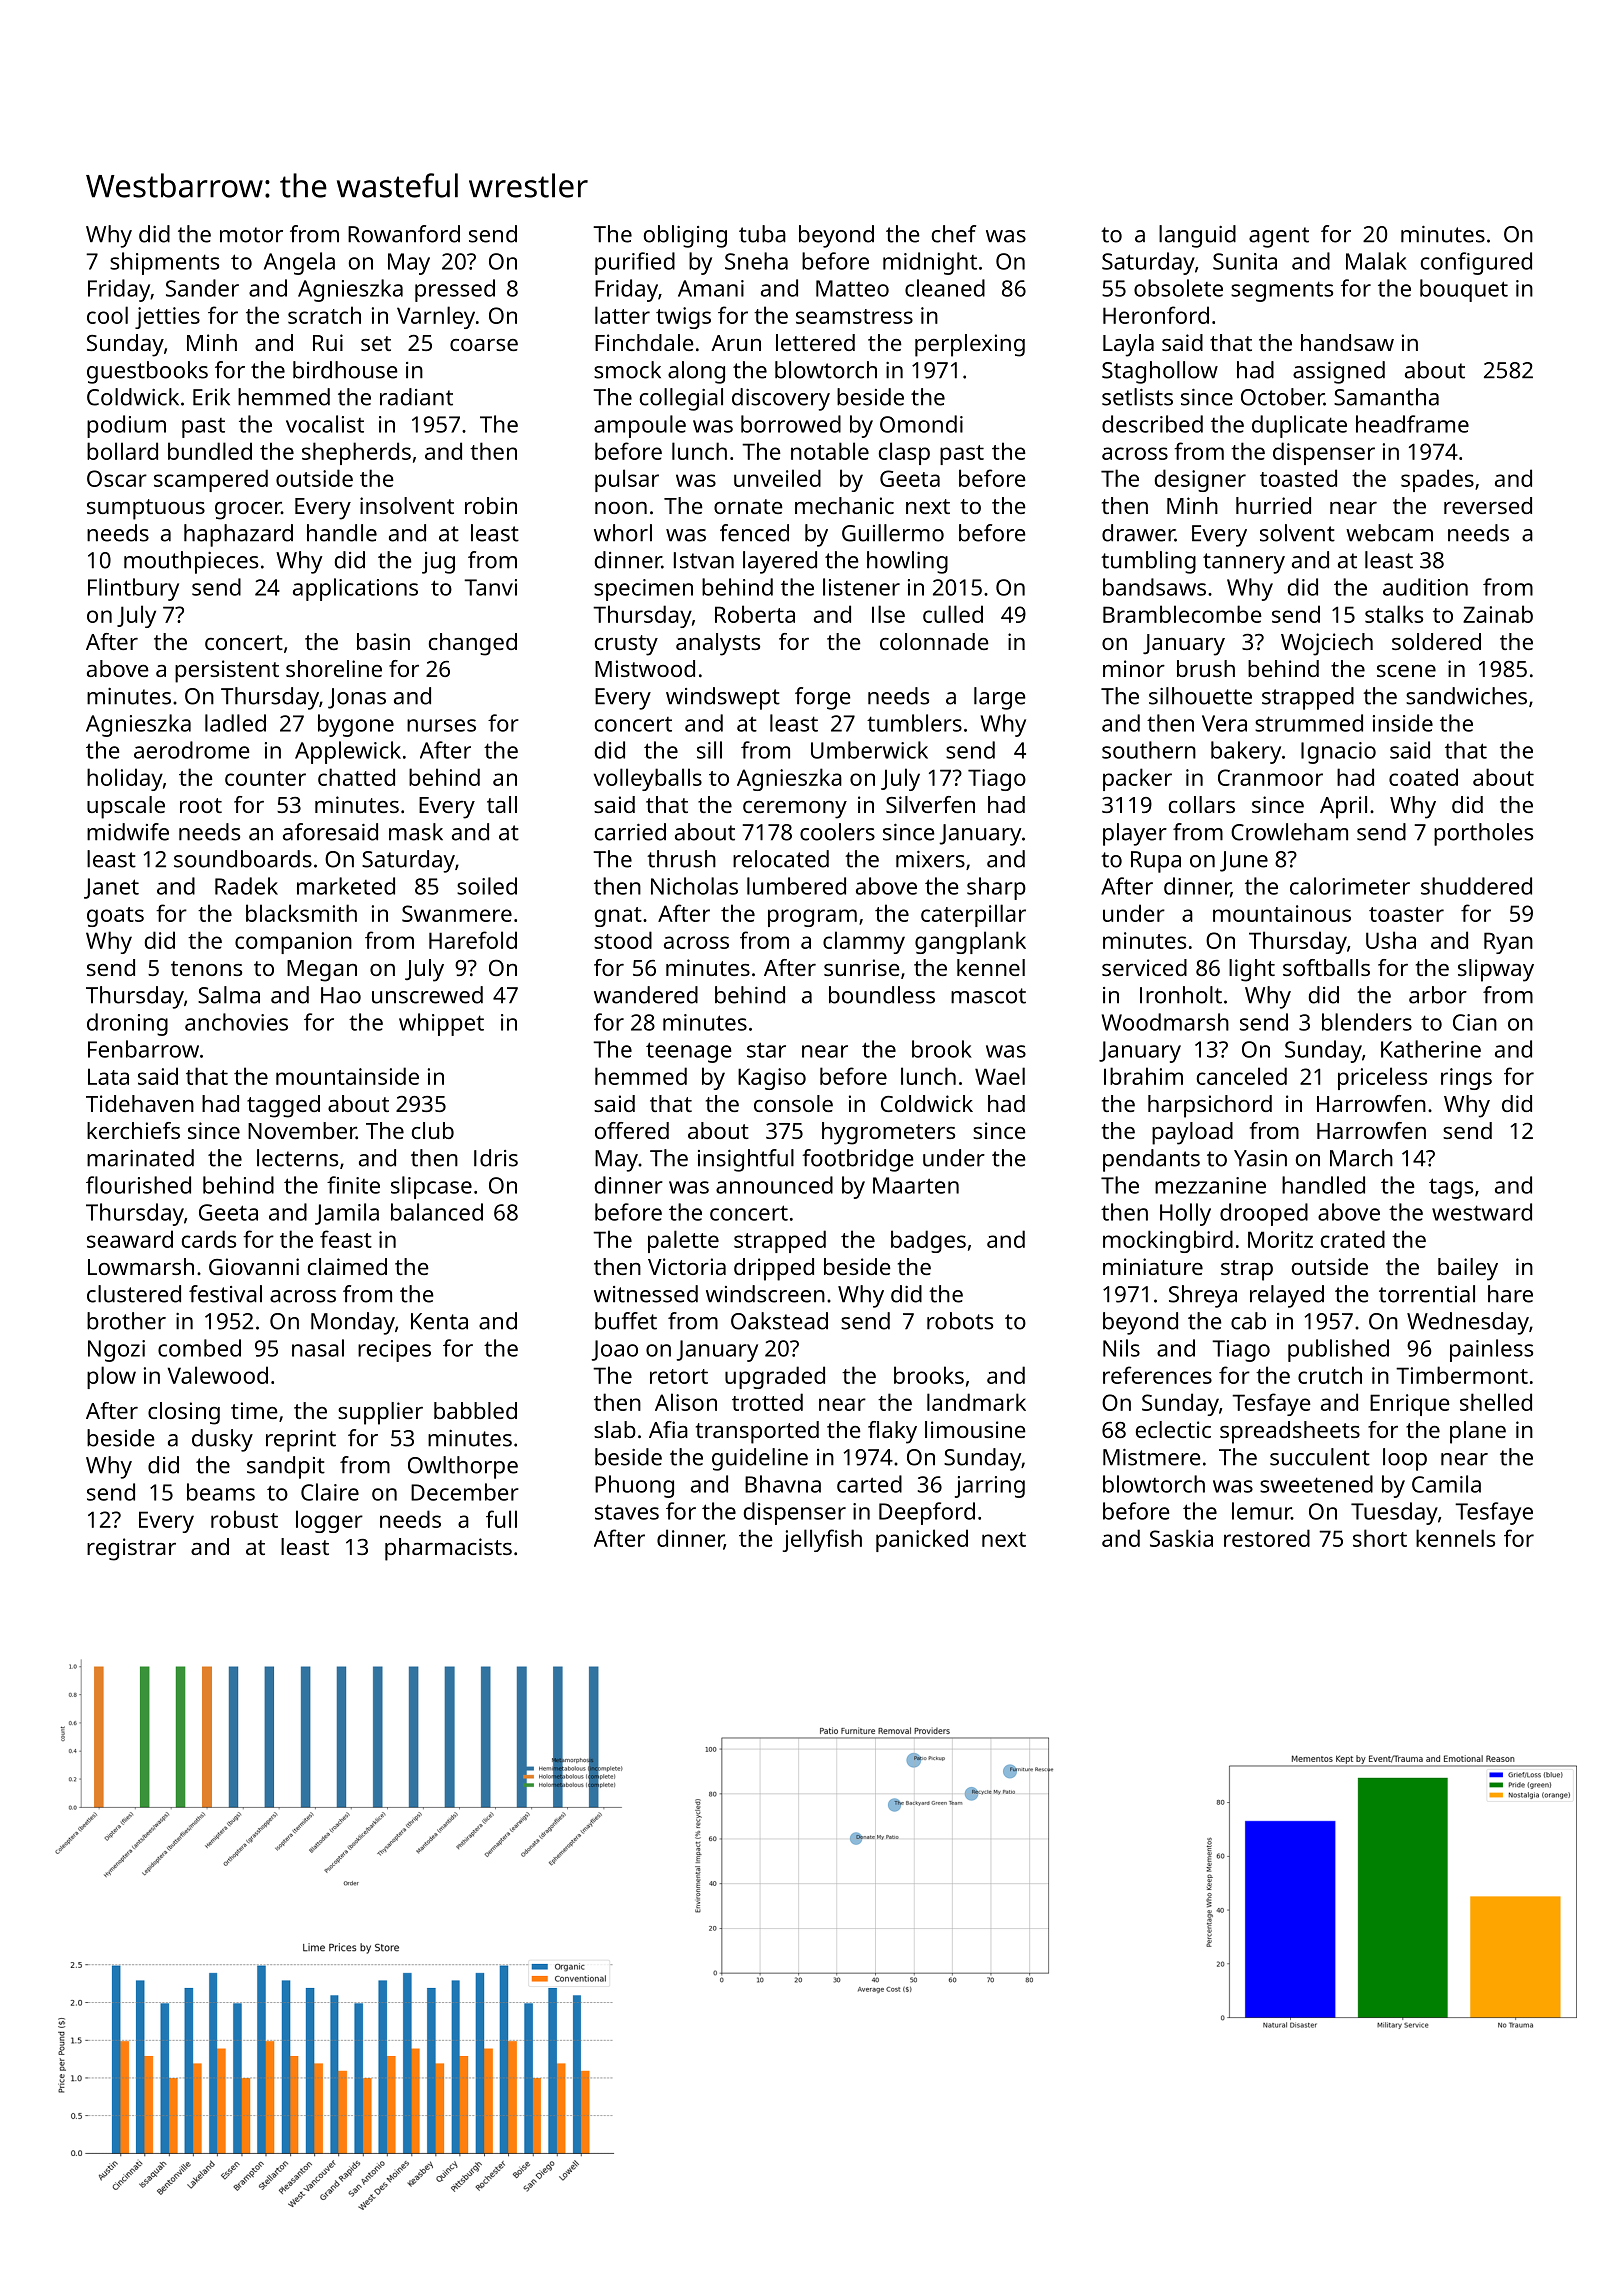 This document has height=2292, width=1620. What do you see at coordinates (970, 345) in the document?
I see `perplexing` at bounding box center [970, 345].
